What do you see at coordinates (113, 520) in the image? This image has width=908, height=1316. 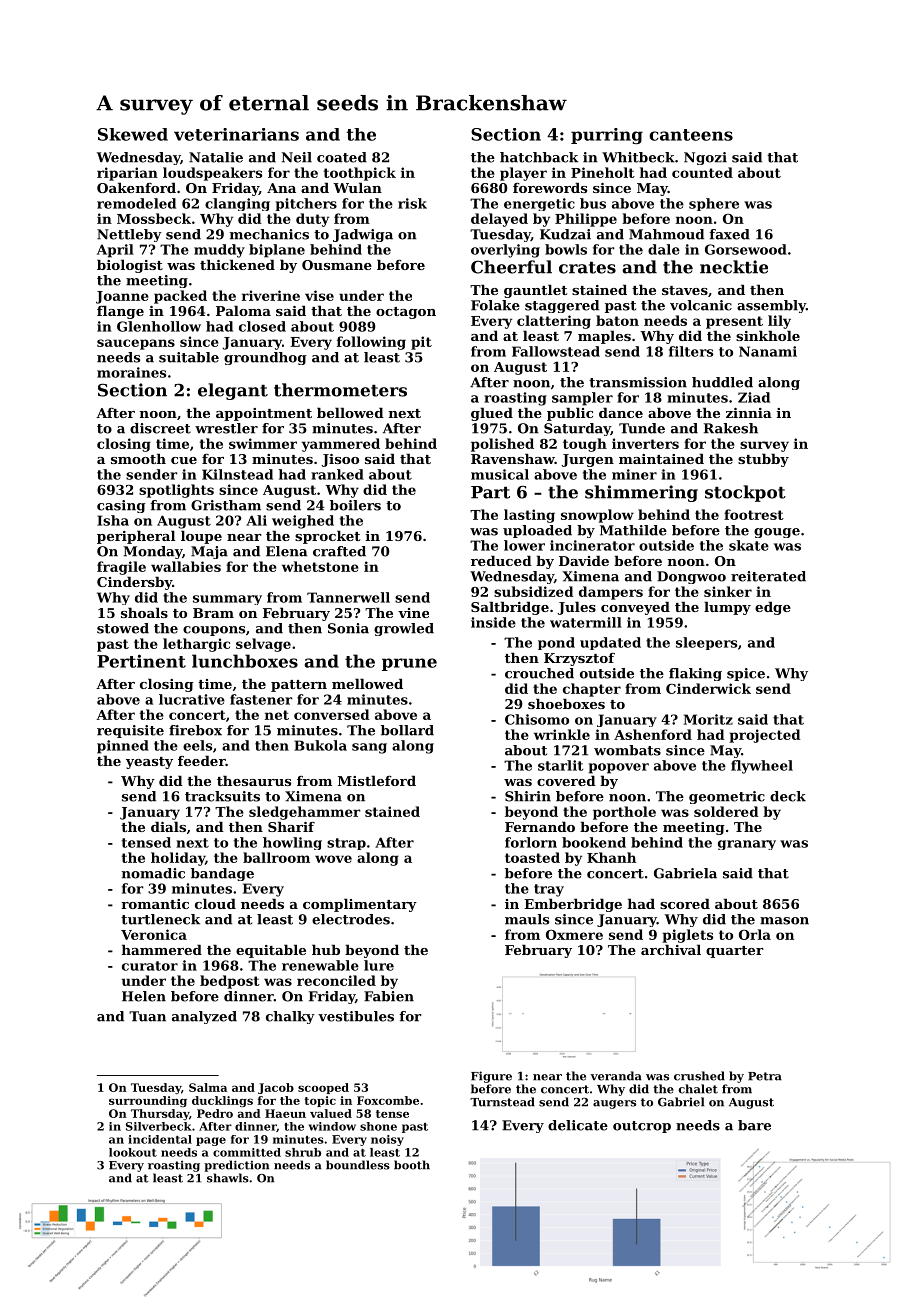 I see `Isha` at bounding box center [113, 520].
